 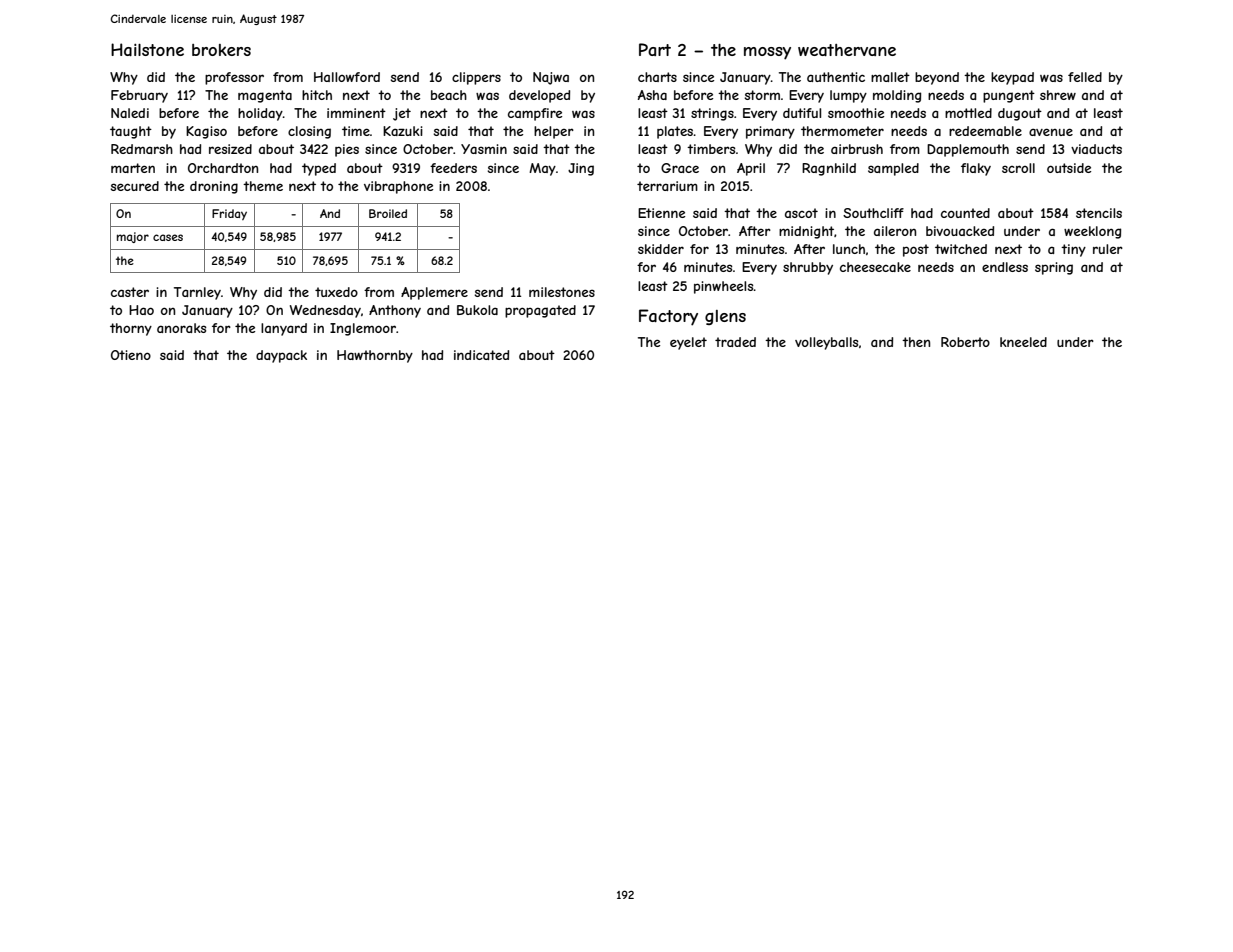 I want to click on Najwa, so click(x=551, y=78).
